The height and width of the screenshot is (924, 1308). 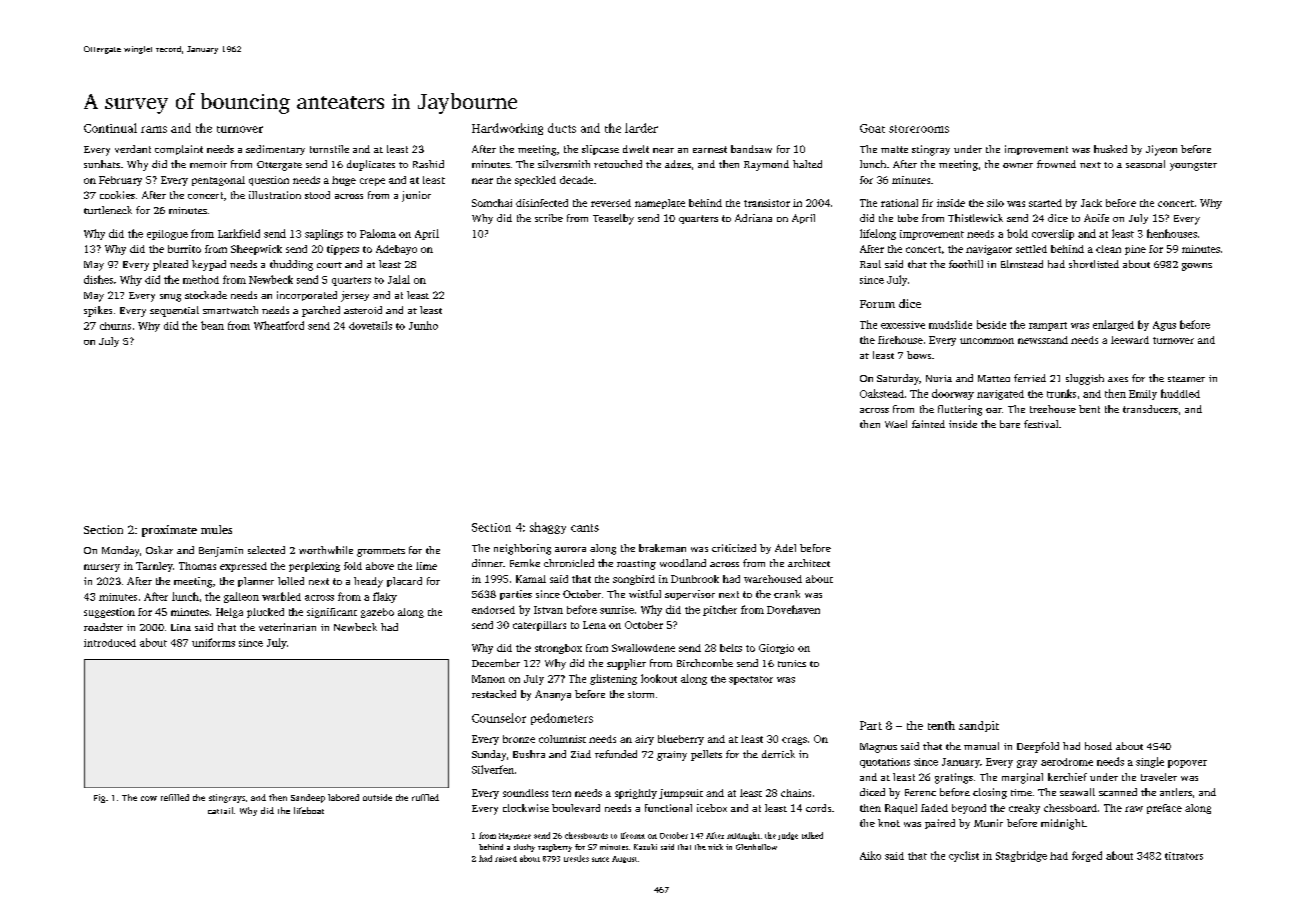 What do you see at coordinates (169, 531) in the screenshot?
I see `proximate` at bounding box center [169, 531].
